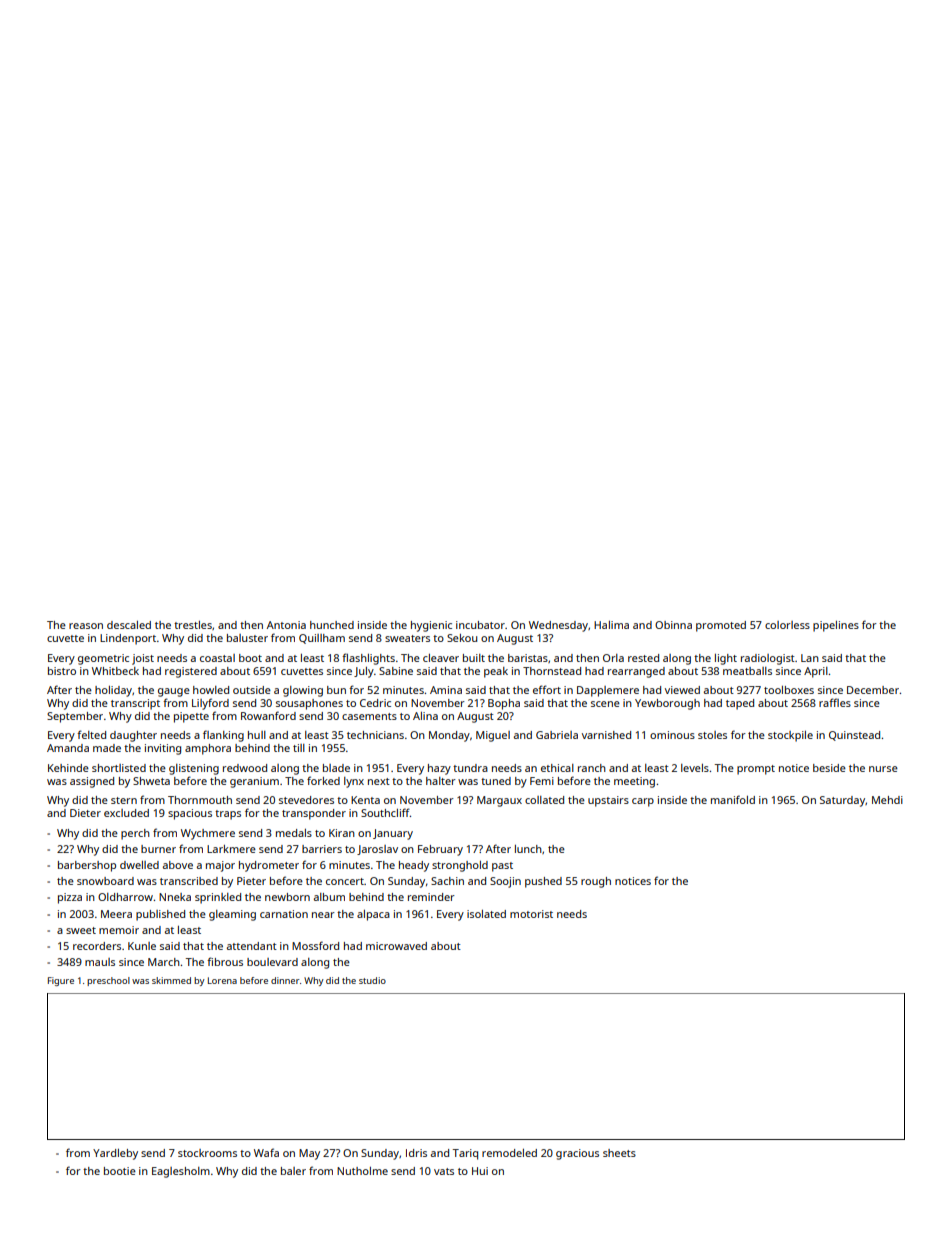 The width and height of the image is (952, 1233). Describe the element at coordinates (81, 930) in the image. I see `sweet` at that location.
